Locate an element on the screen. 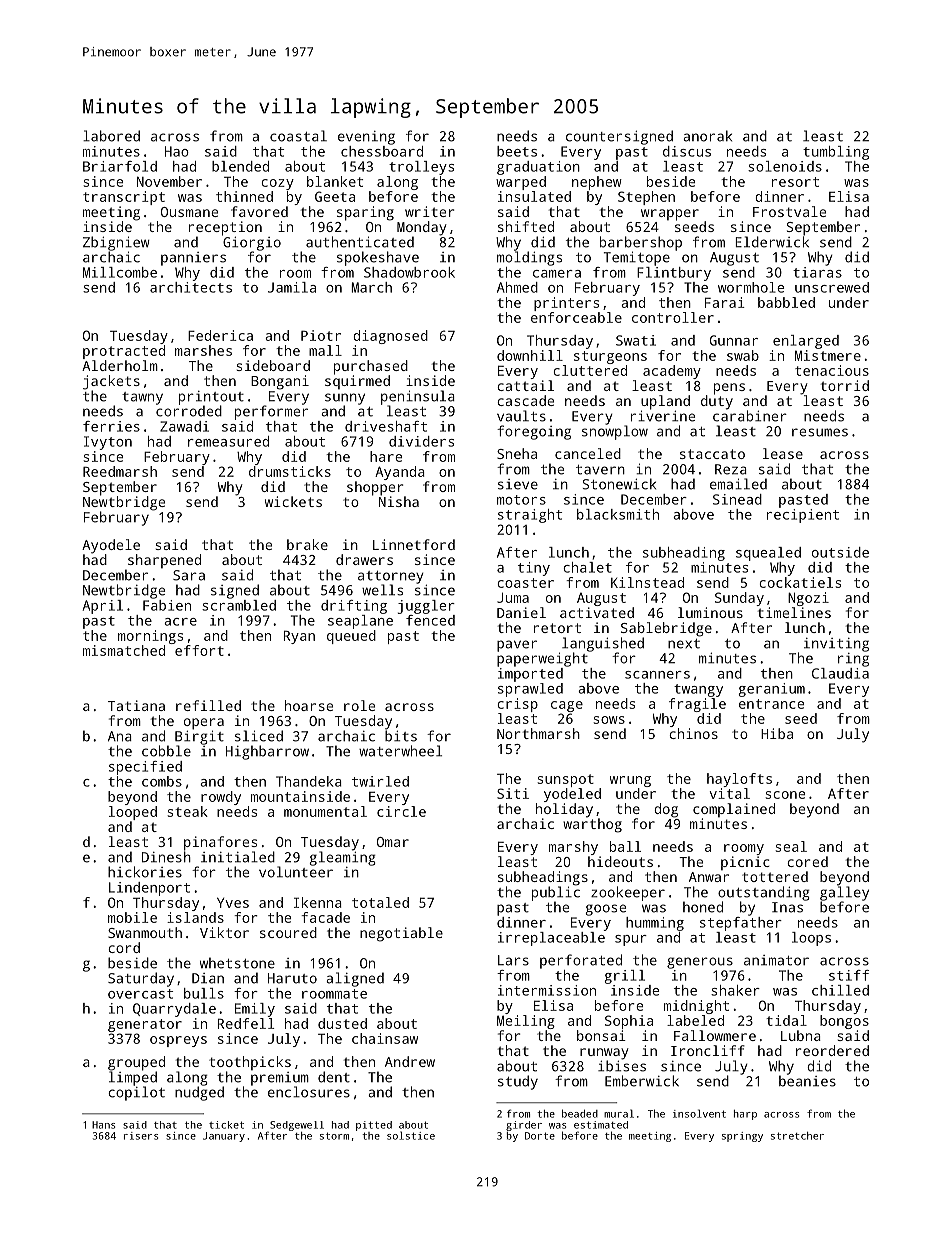 This screenshot has height=1233, width=952. April is located at coordinates (103, 607).
